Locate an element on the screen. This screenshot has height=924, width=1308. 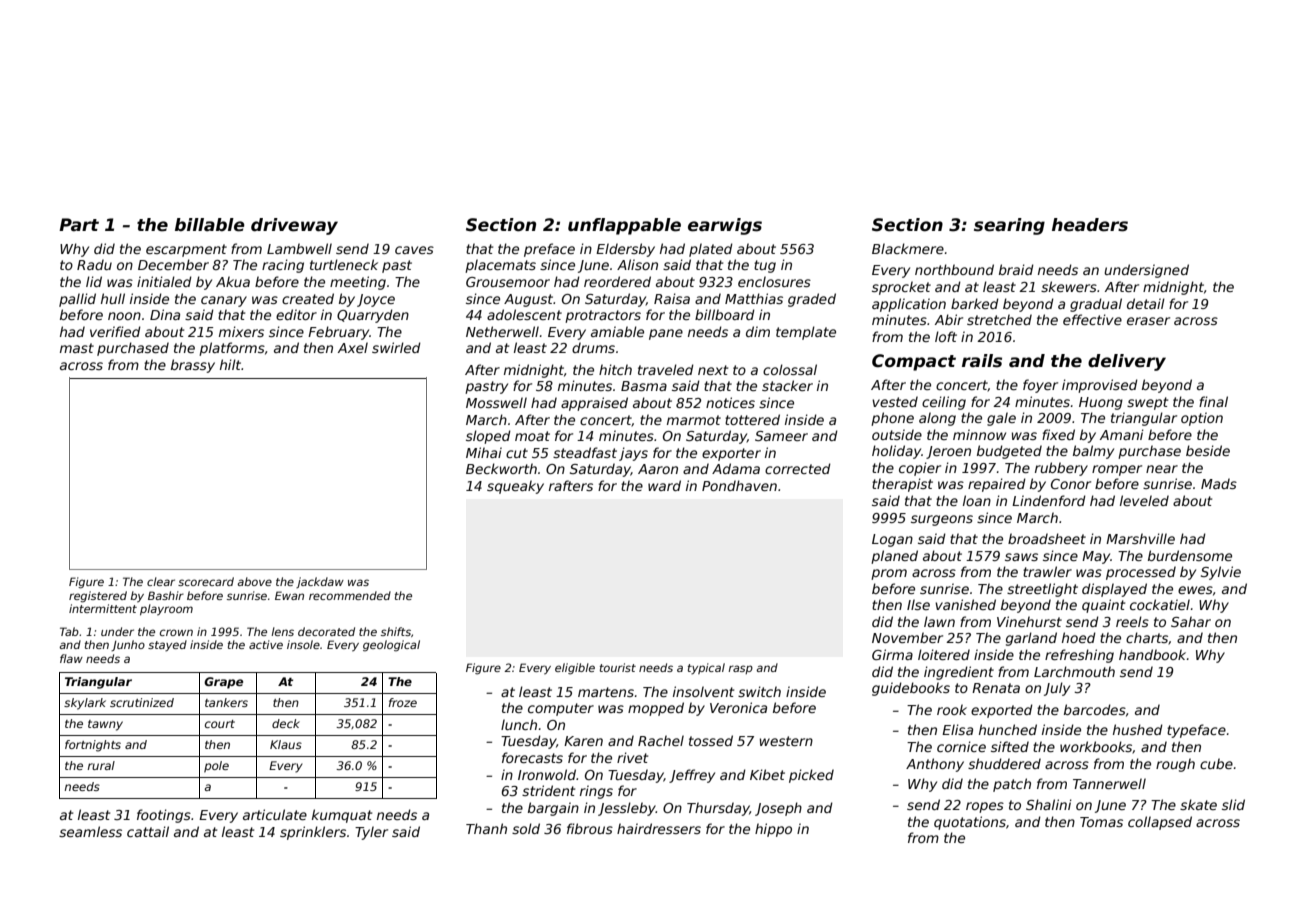
unflappable is located at coordinates (624, 226).
